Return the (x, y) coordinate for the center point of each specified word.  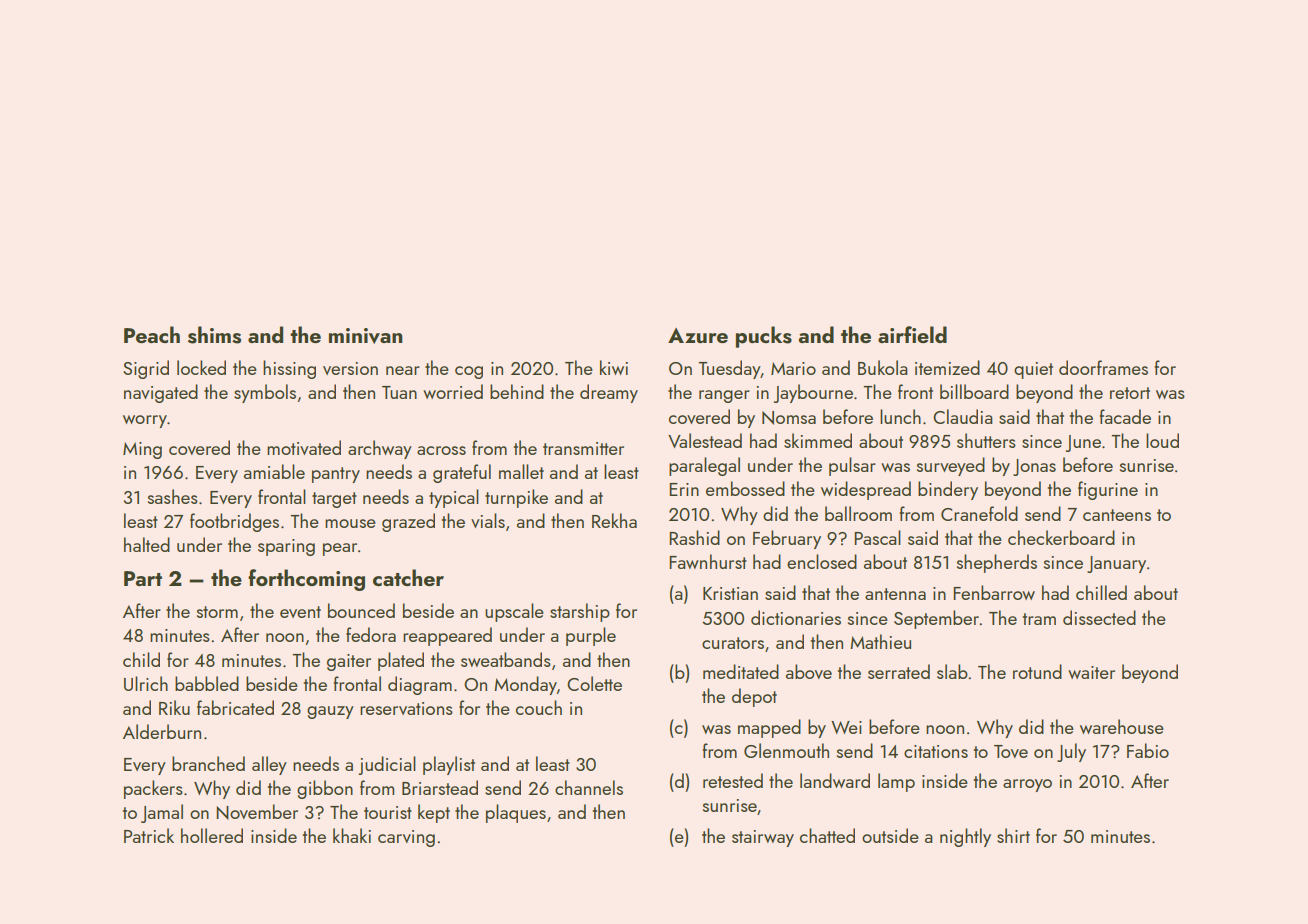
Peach (152, 334)
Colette (594, 683)
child (141, 659)
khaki (352, 835)
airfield (912, 334)
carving (406, 838)
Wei (846, 727)
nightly (965, 837)
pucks (764, 337)
